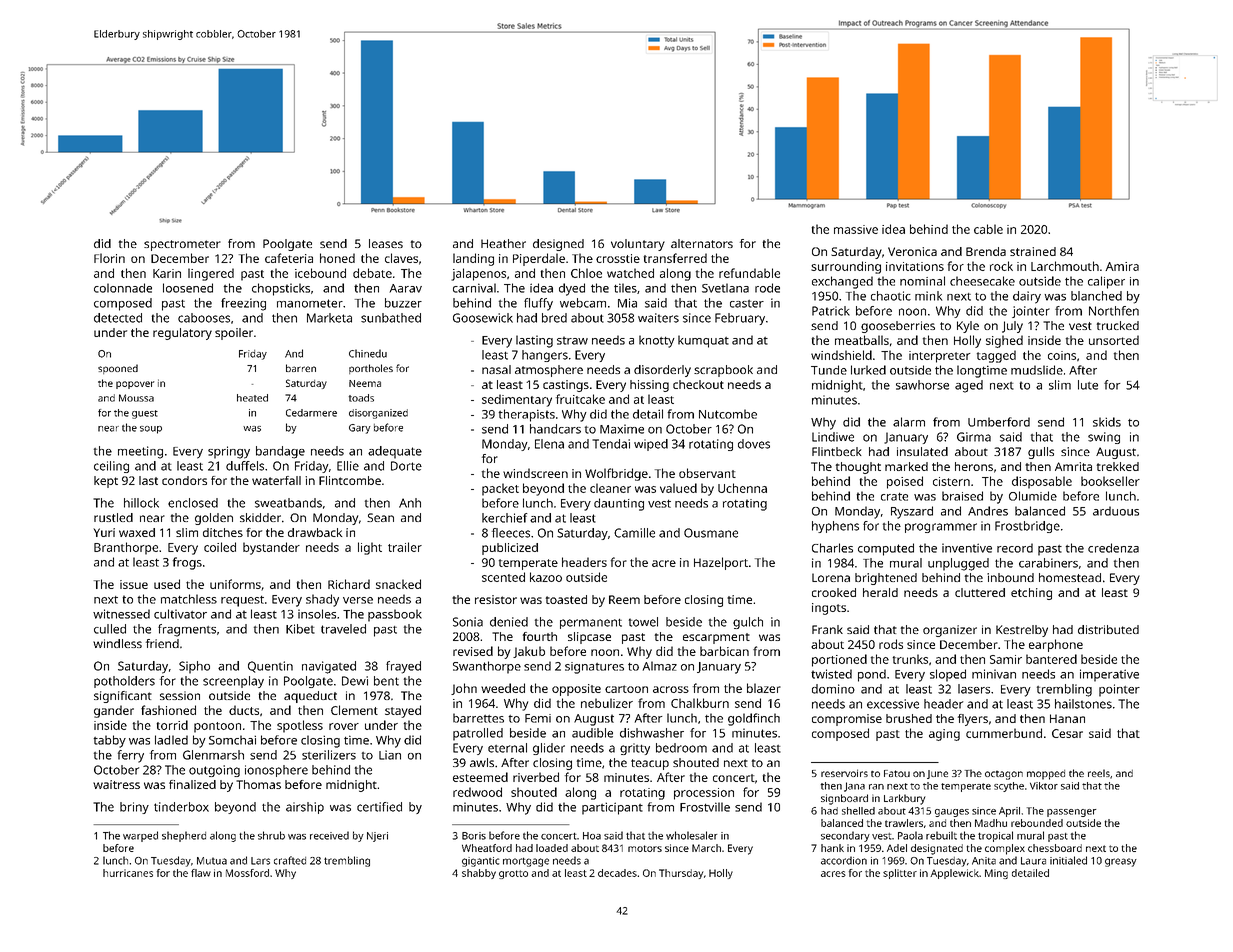  Describe the element at coordinates (847, 720) in the document. I see `compromise` at that location.
